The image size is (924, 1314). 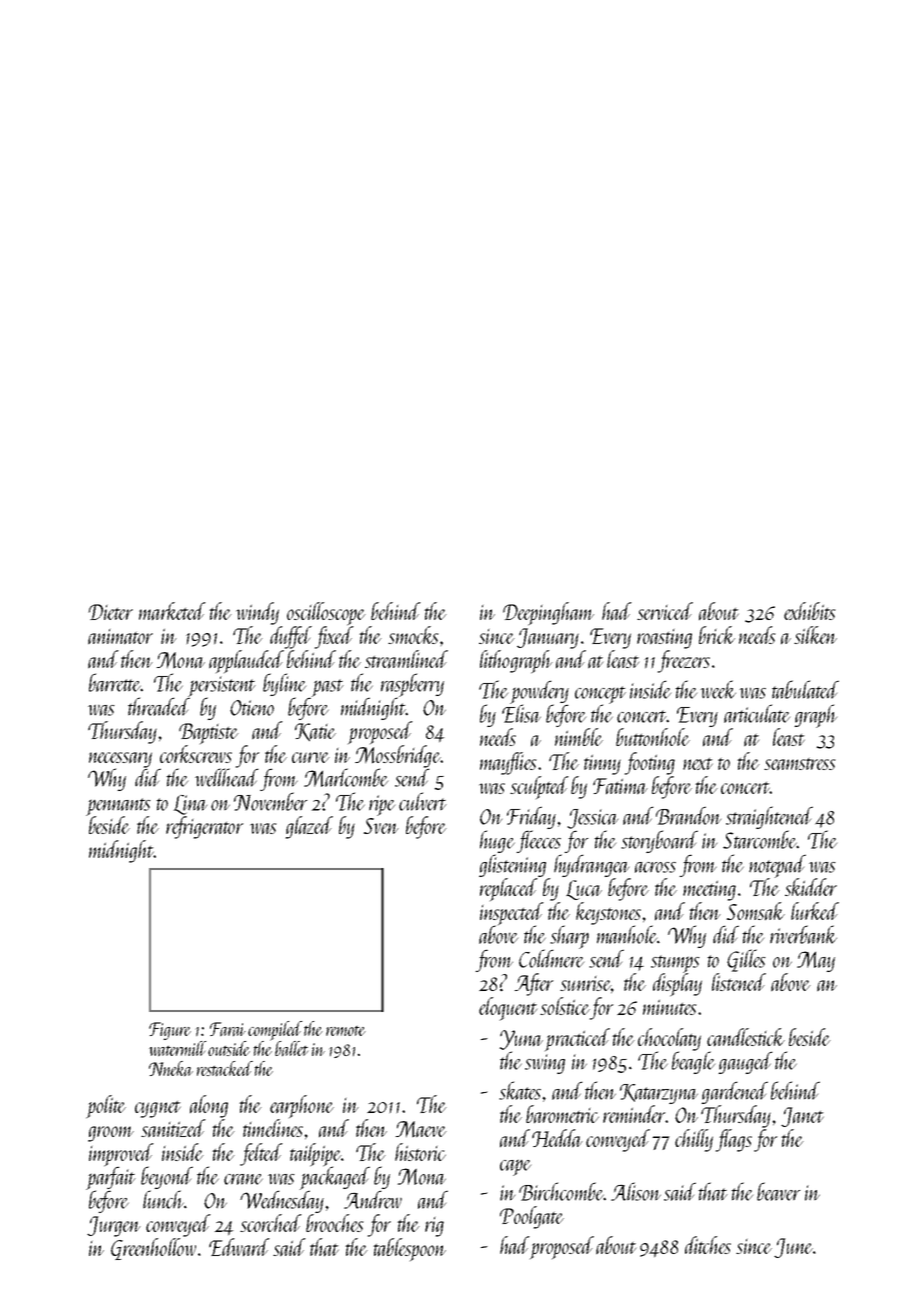 I want to click on barrette, so click(x=114, y=682).
